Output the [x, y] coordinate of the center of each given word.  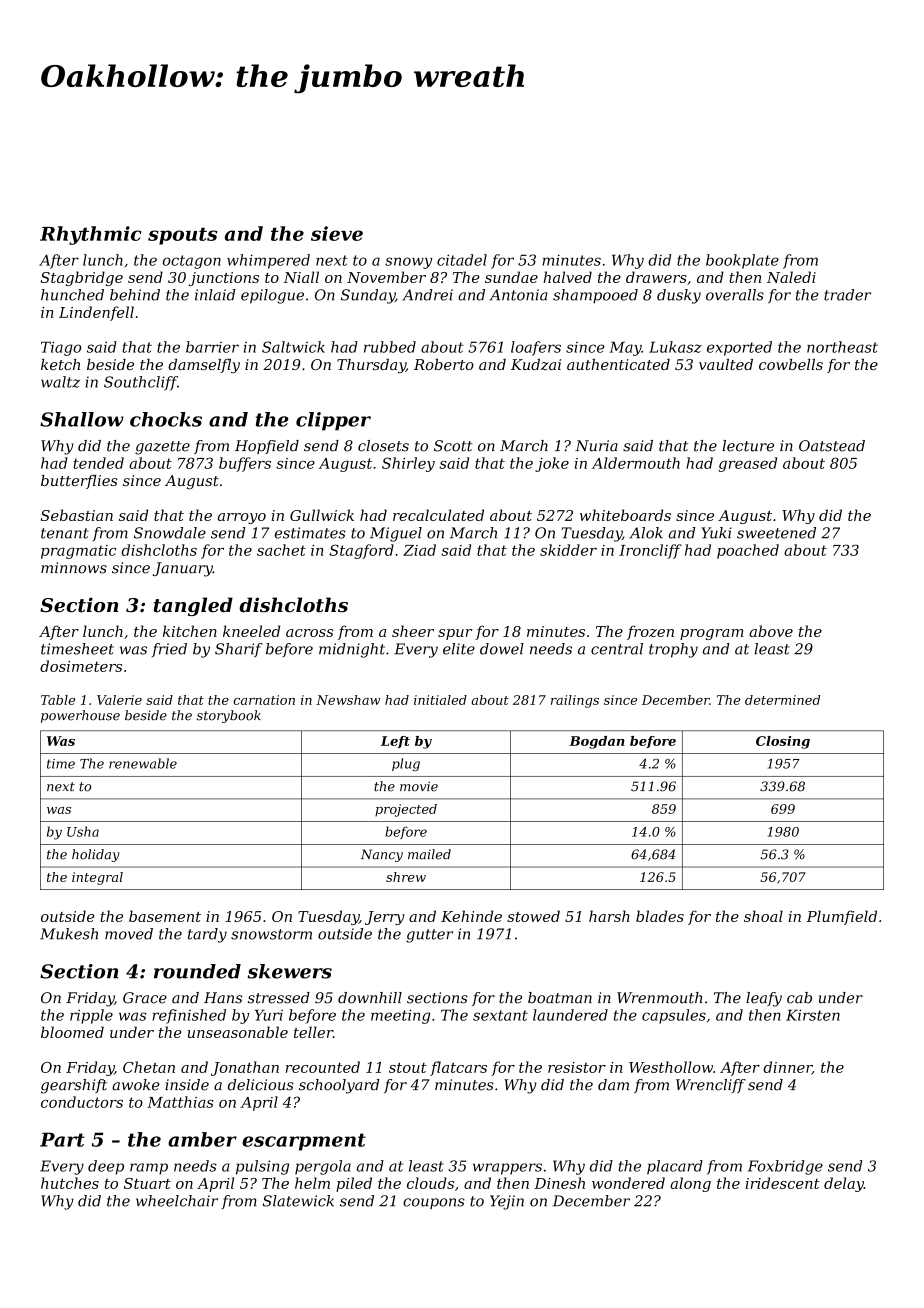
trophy [673, 650]
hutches [70, 1183]
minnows [74, 568]
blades [660, 916]
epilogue [272, 296]
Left [395, 742]
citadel [462, 260]
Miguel [396, 534]
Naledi [791, 277]
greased [748, 464]
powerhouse [80, 716]
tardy [207, 935]
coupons [434, 1203]
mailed [429, 854]
